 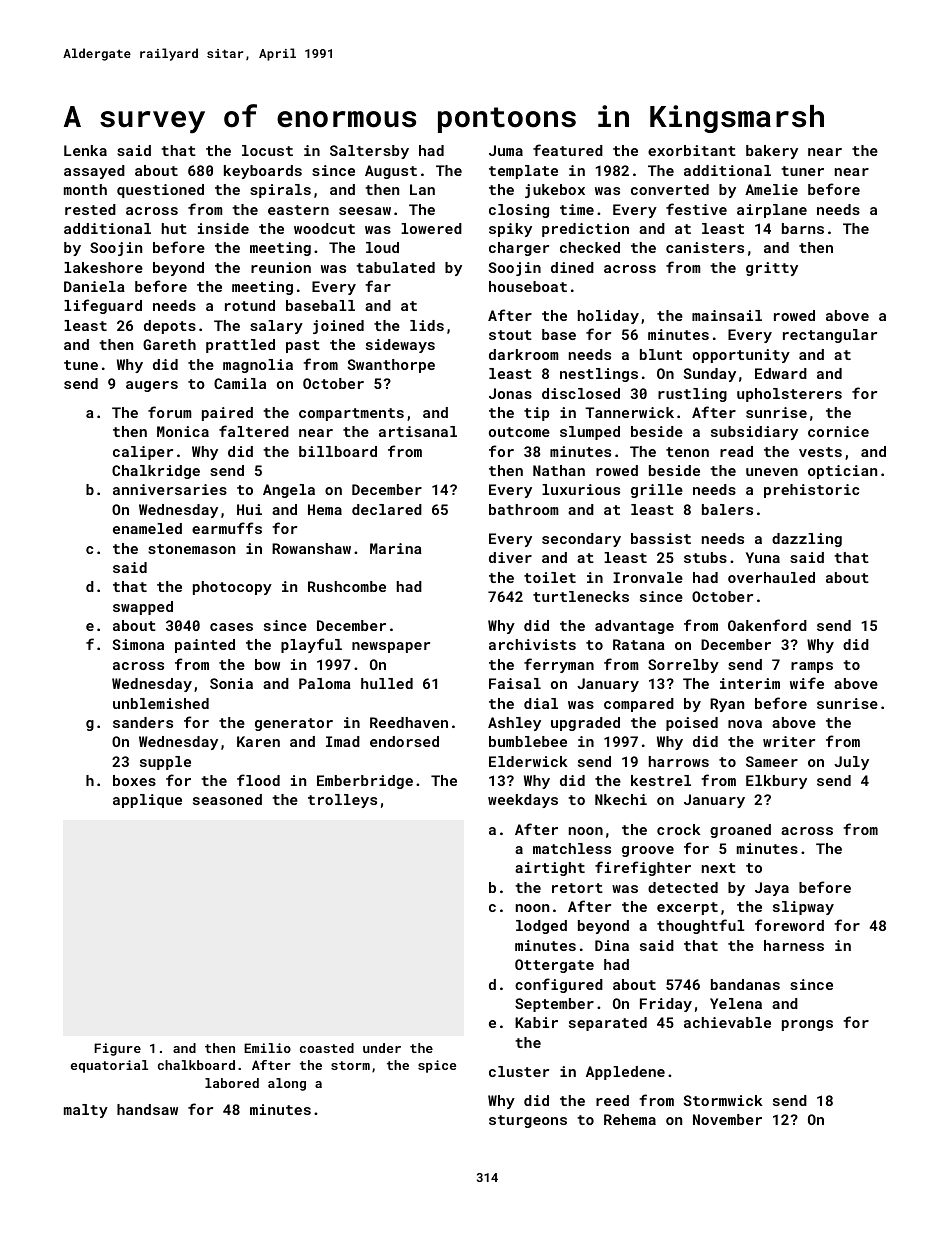 I want to click on weekdays, so click(x=523, y=801).
